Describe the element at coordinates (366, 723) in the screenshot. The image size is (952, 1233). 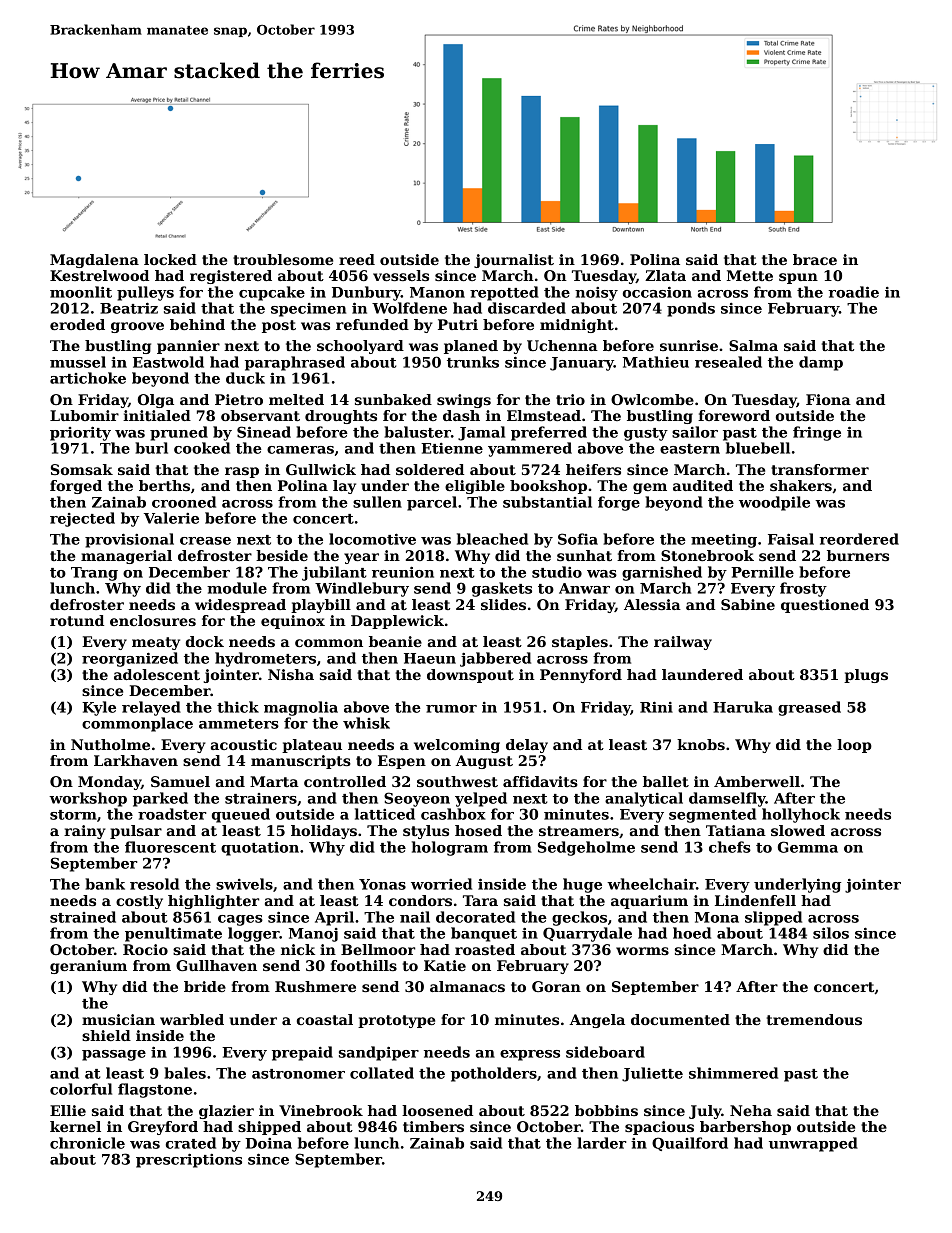
I see `whisk` at that location.
